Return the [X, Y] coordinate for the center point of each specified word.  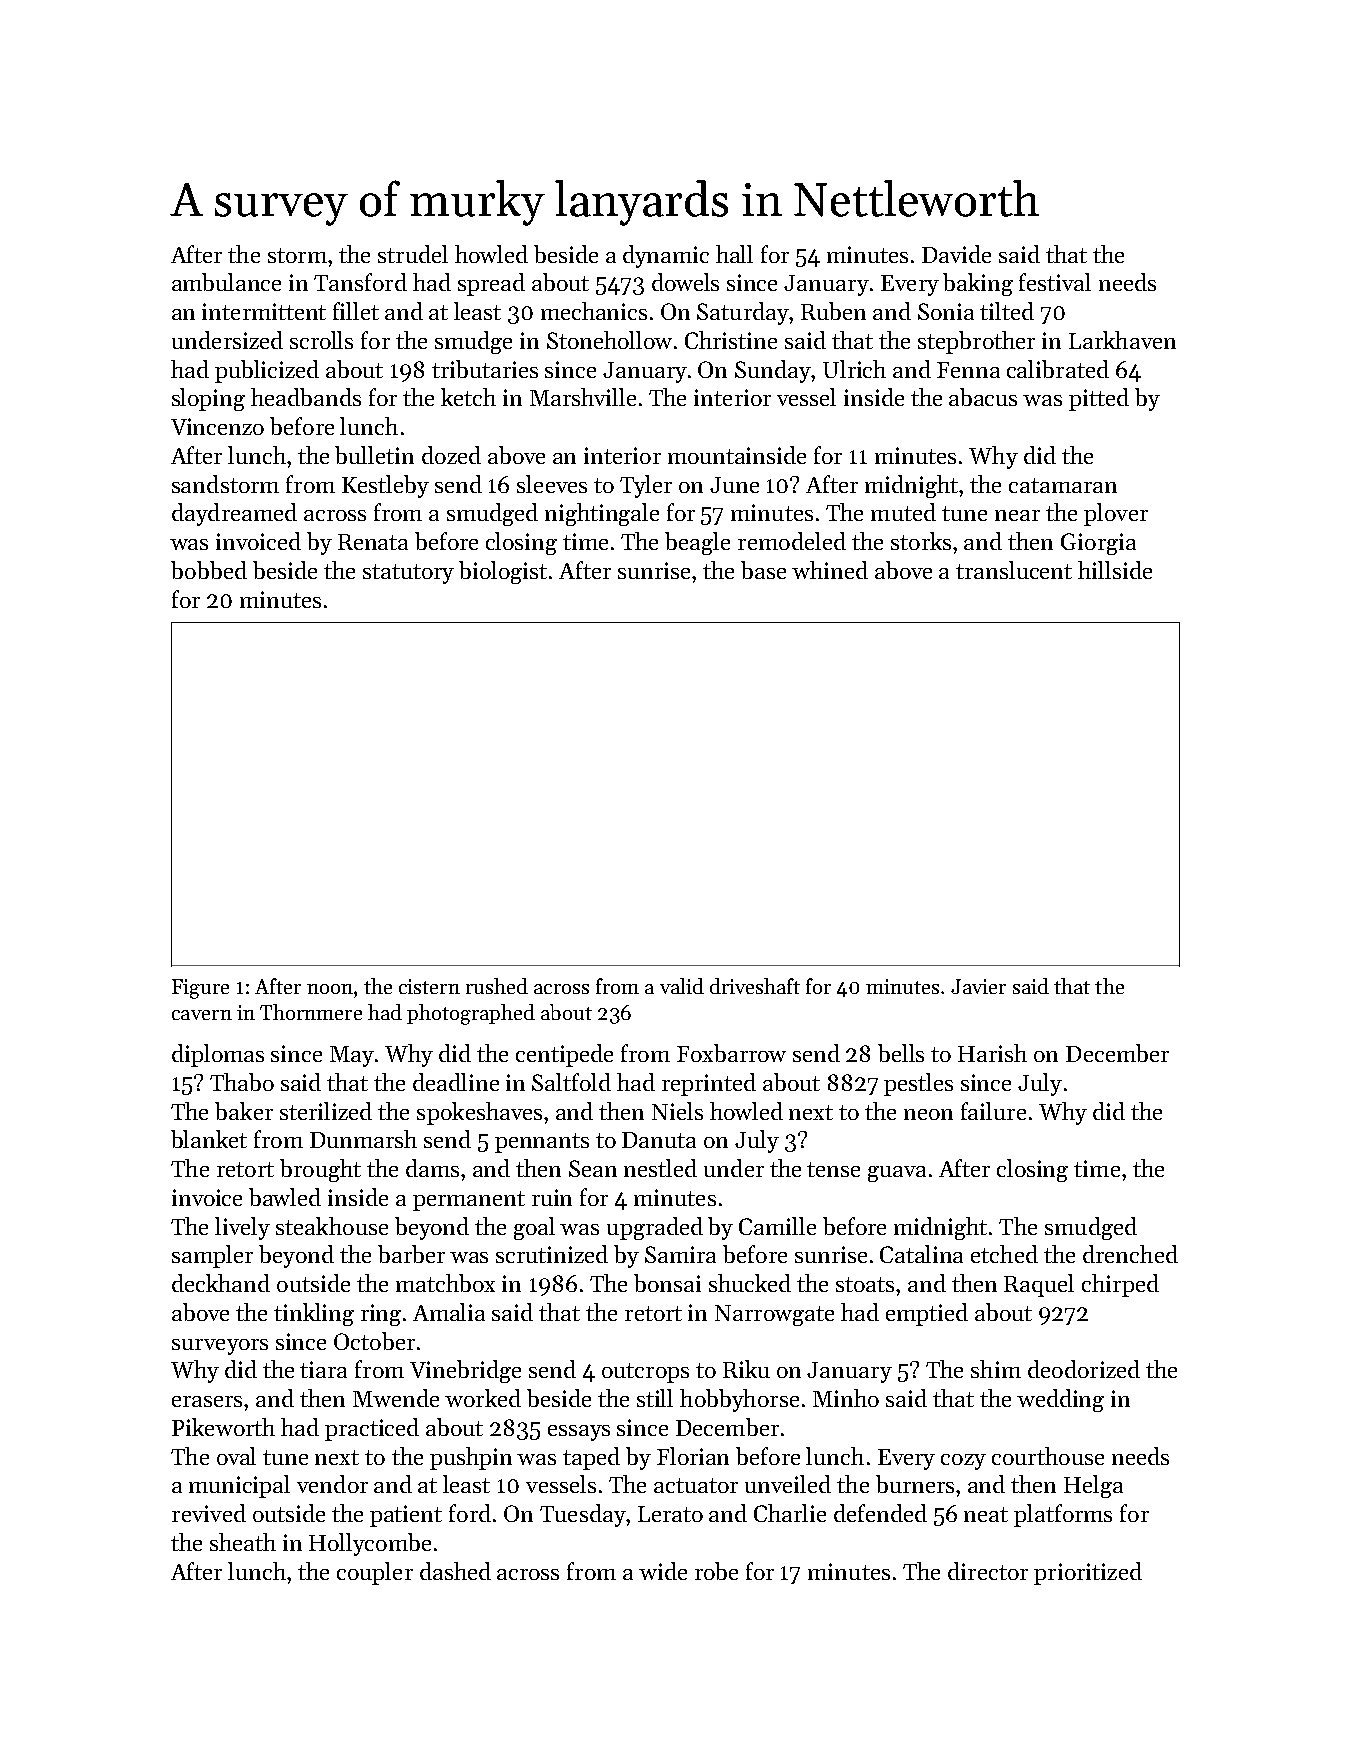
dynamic [666, 256]
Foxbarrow [731, 1053]
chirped [1120, 1285]
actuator [696, 1485]
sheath [243, 1542]
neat [986, 1514]
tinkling [314, 1314]
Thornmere [311, 1012]
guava [897, 1174]
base [763, 570]
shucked [750, 1283]
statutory [408, 574]
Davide [956, 254]
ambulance [226, 282]
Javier [978, 986]
